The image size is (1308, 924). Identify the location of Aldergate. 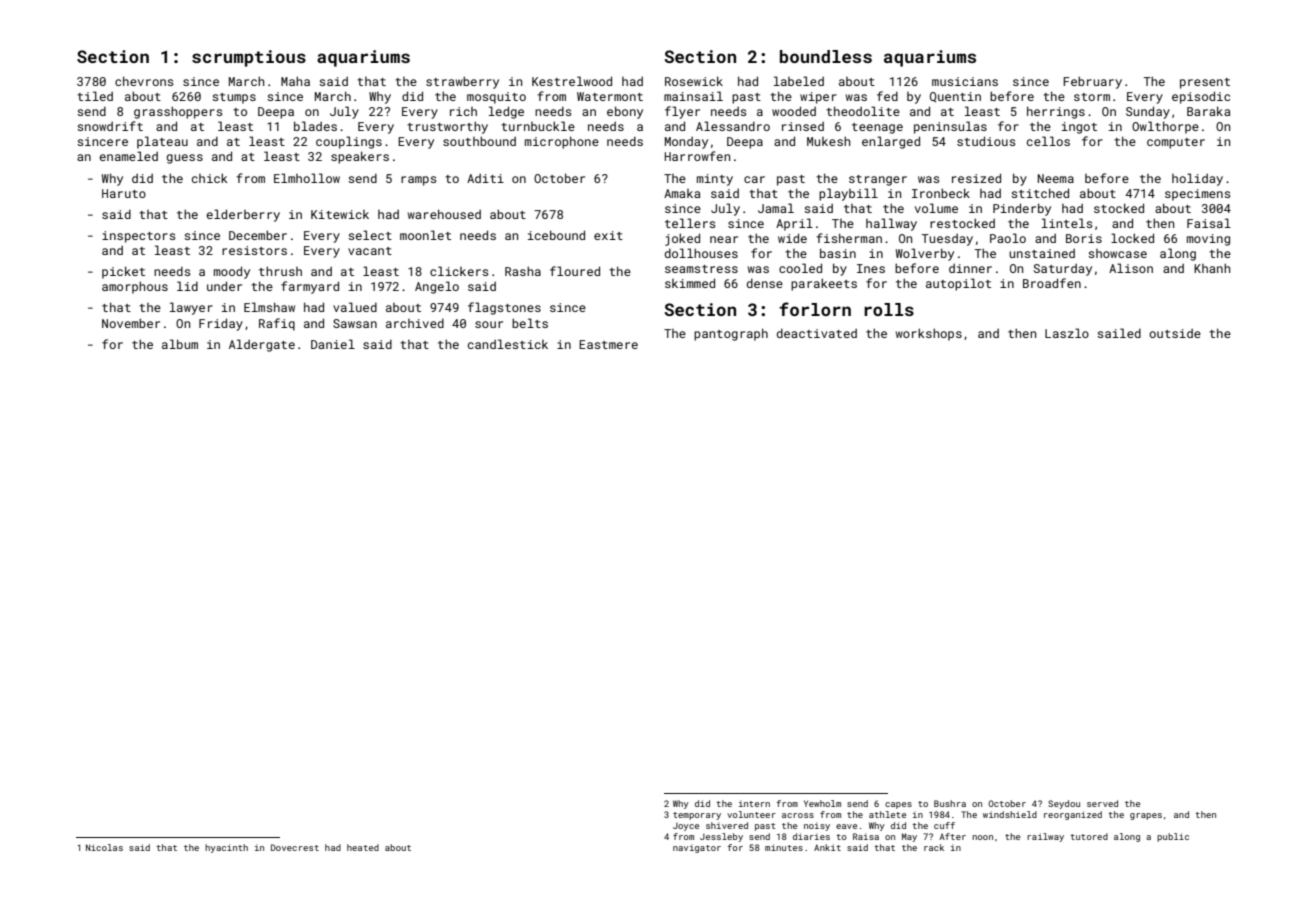
(262, 345).
